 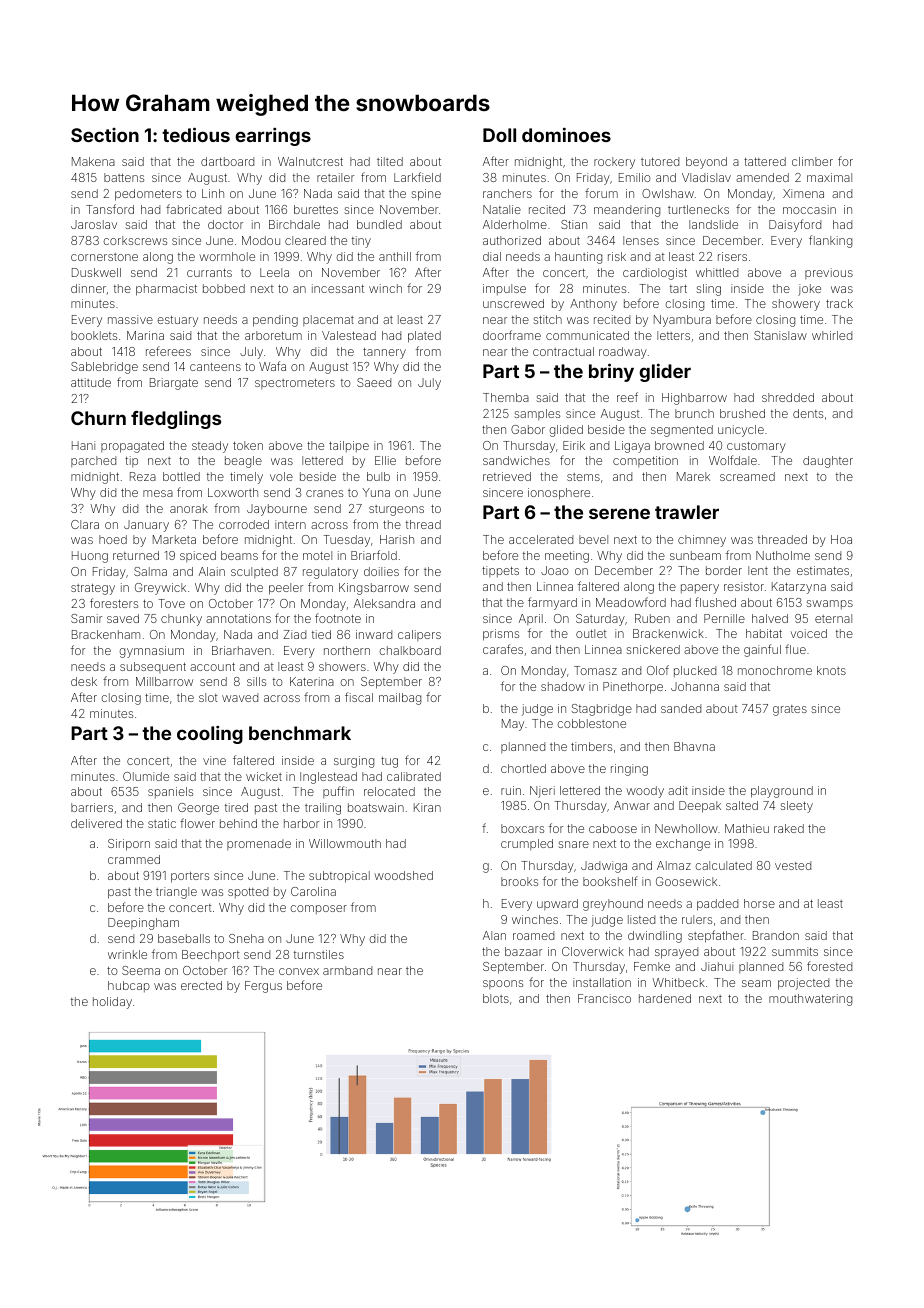 I want to click on meandering, so click(x=627, y=211).
